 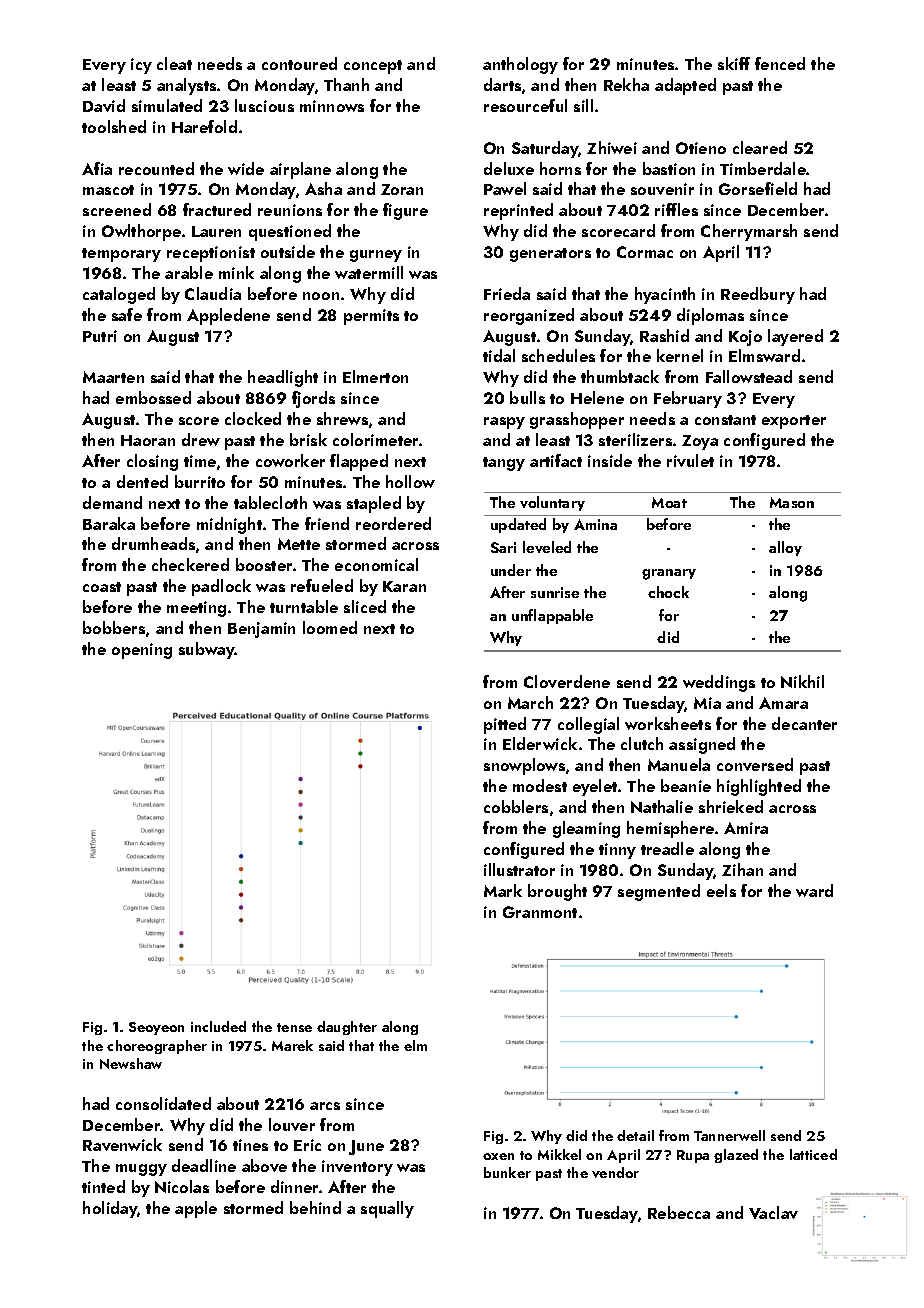 I want to click on exporter, so click(x=794, y=422).
